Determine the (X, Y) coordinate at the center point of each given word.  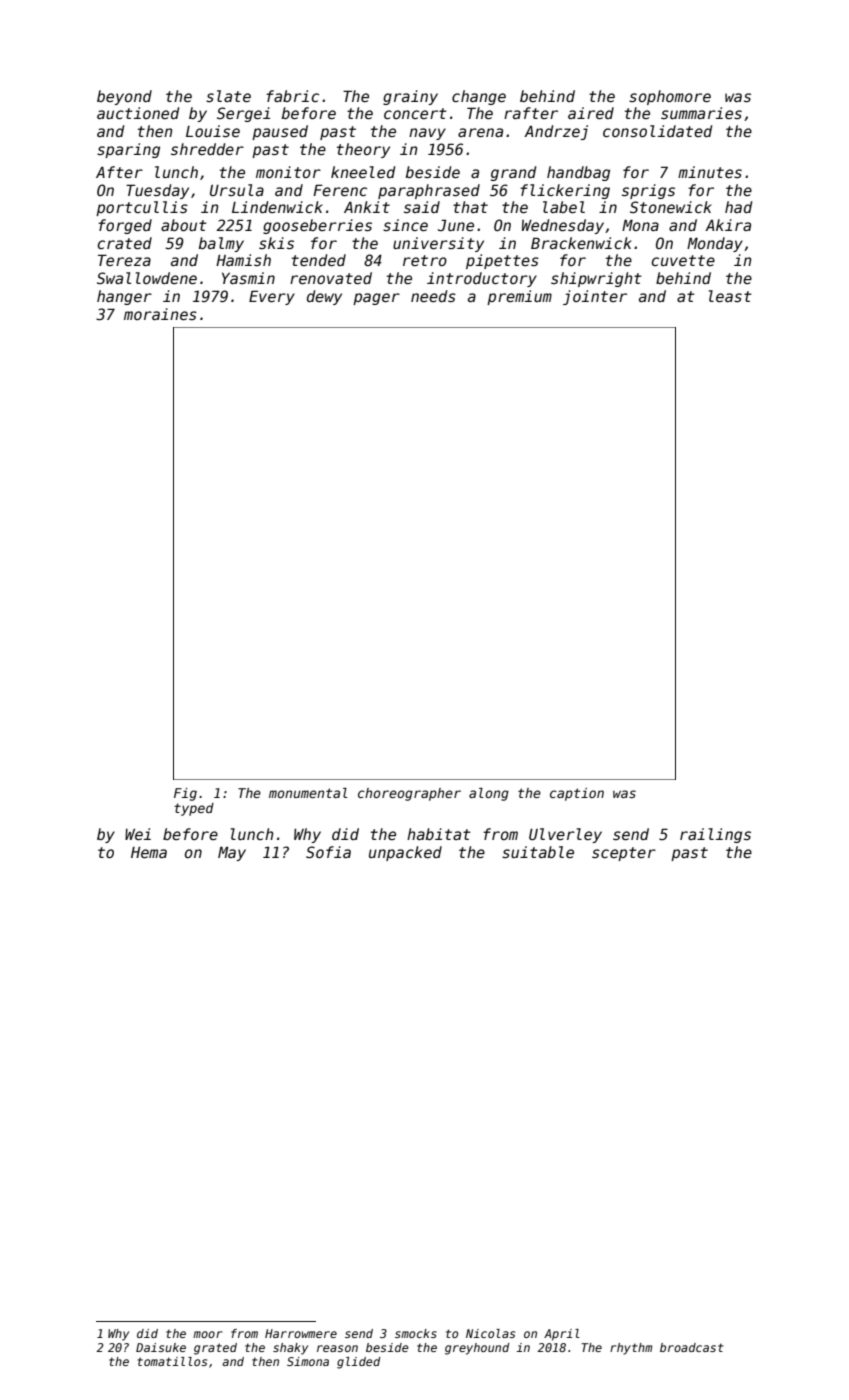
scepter (624, 854)
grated (215, 1349)
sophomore (670, 97)
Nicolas (490, 1333)
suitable (538, 852)
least (730, 296)
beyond (124, 97)
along (489, 794)
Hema (149, 852)
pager (376, 299)
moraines (160, 314)
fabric (292, 96)
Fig (185, 794)
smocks (416, 1333)
